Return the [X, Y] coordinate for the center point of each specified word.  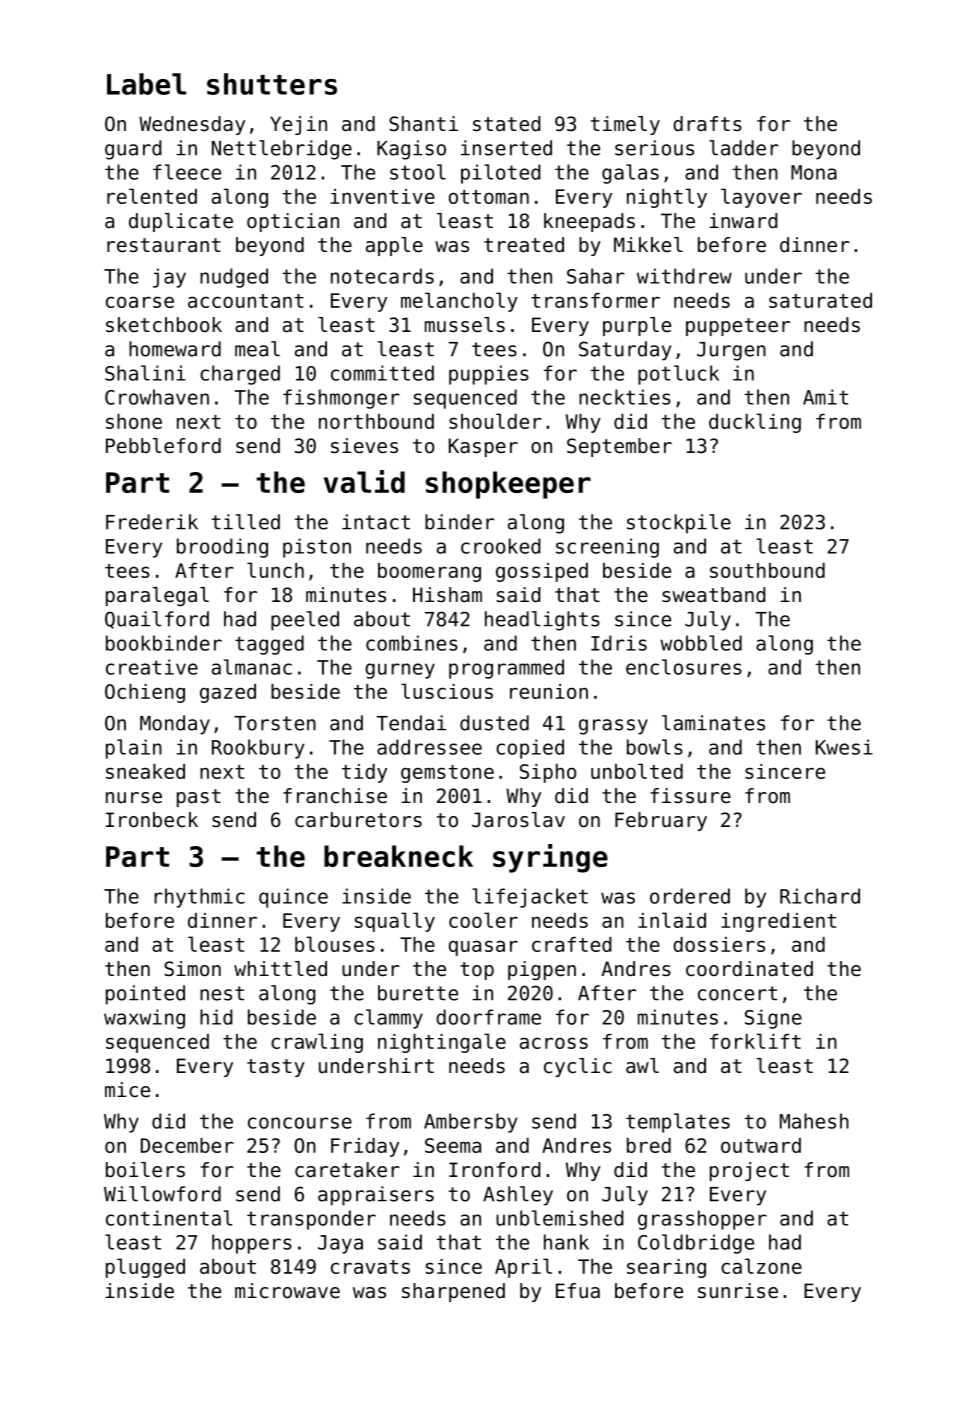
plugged [145, 1268]
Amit [825, 397]
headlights [542, 621]
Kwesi [844, 747]
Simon [192, 969]
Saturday [625, 351]
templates [678, 1123]
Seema [453, 1145]
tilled [246, 522]
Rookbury [258, 749]
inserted [506, 148]
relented [152, 196]
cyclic [578, 1067]
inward [743, 221]
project [749, 1171]
